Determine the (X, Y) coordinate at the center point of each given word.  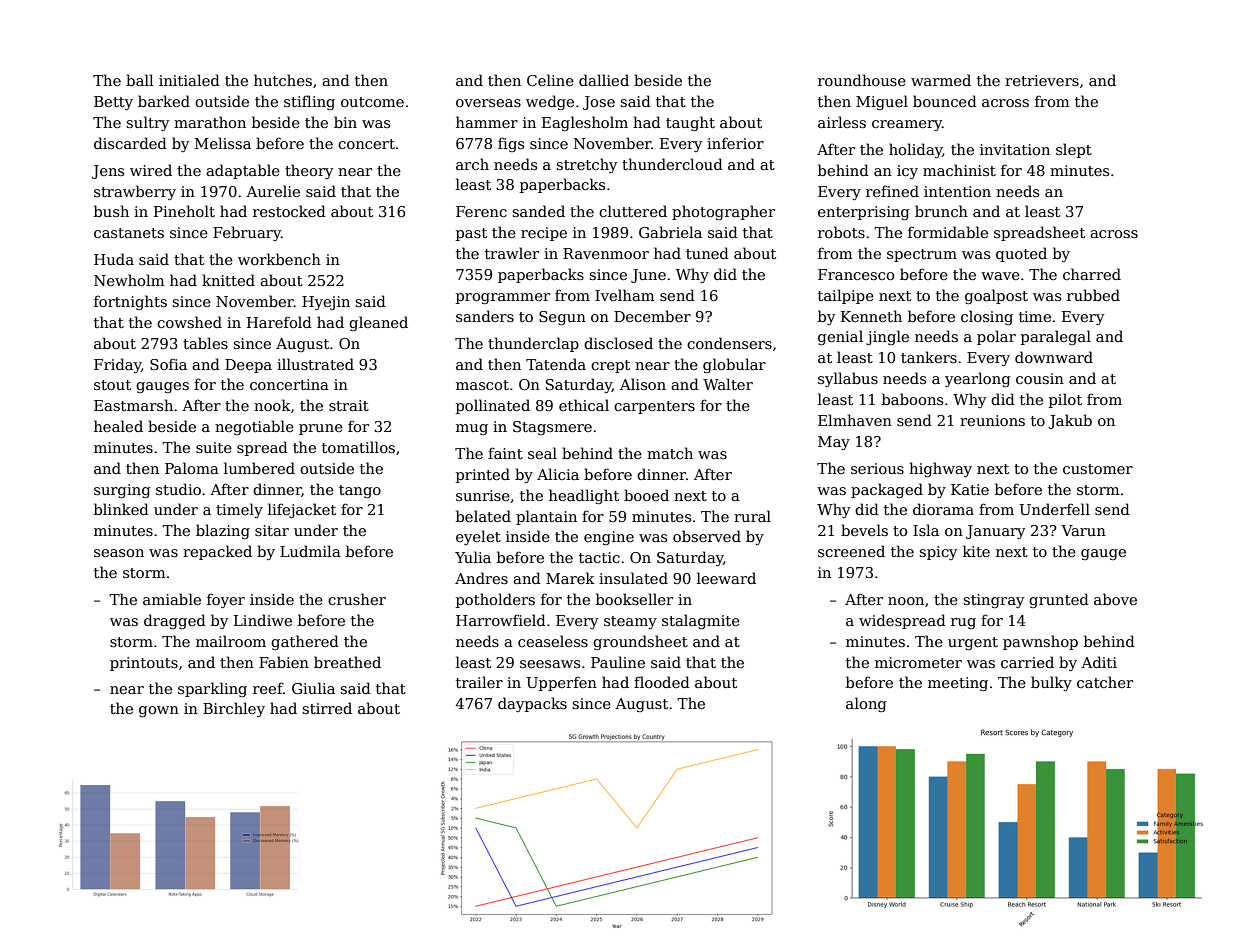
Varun (1083, 530)
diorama (943, 509)
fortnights (130, 302)
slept (1074, 150)
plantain (546, 517)
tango (360, 491)
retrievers (1042, 80)
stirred (327, 708)
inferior (735, 143)
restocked (289, 211)
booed (646, 495)
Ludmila (310, 551)
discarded (130, 143)
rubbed (1093, 295)
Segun (562, 318)
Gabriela (670, 232)
